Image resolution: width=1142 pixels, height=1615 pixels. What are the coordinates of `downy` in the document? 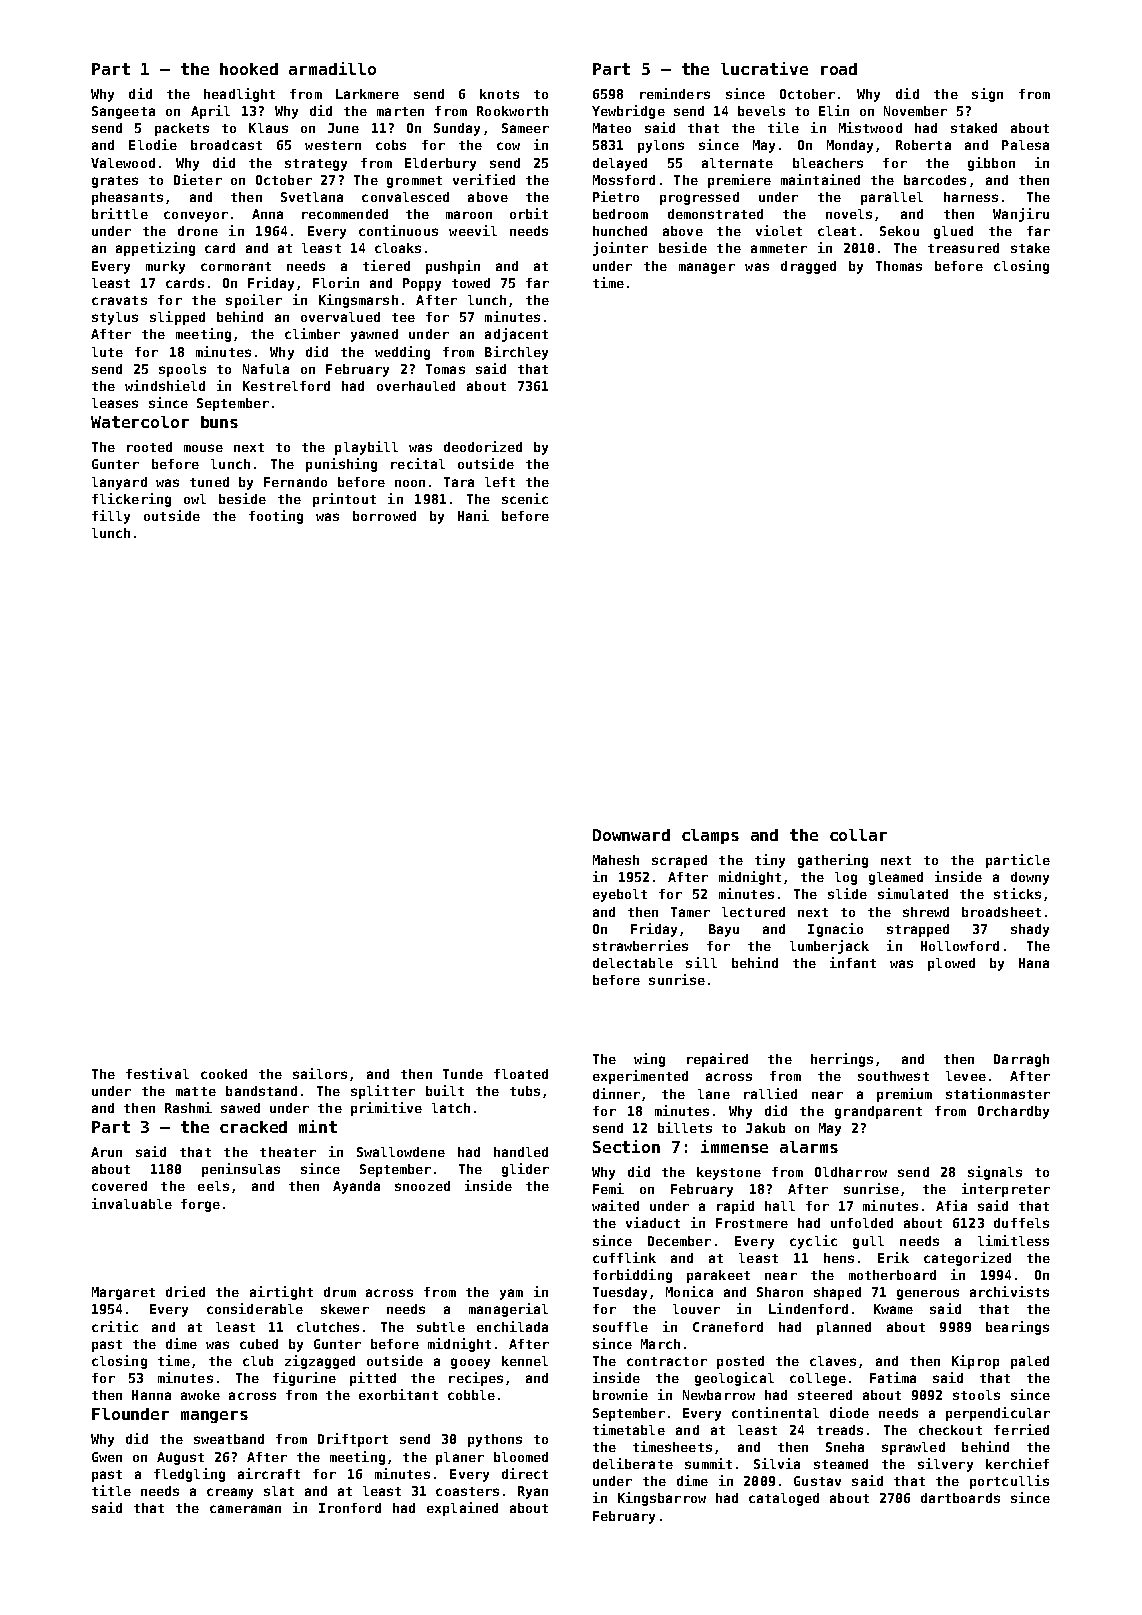 It's located at (1030, 878).
